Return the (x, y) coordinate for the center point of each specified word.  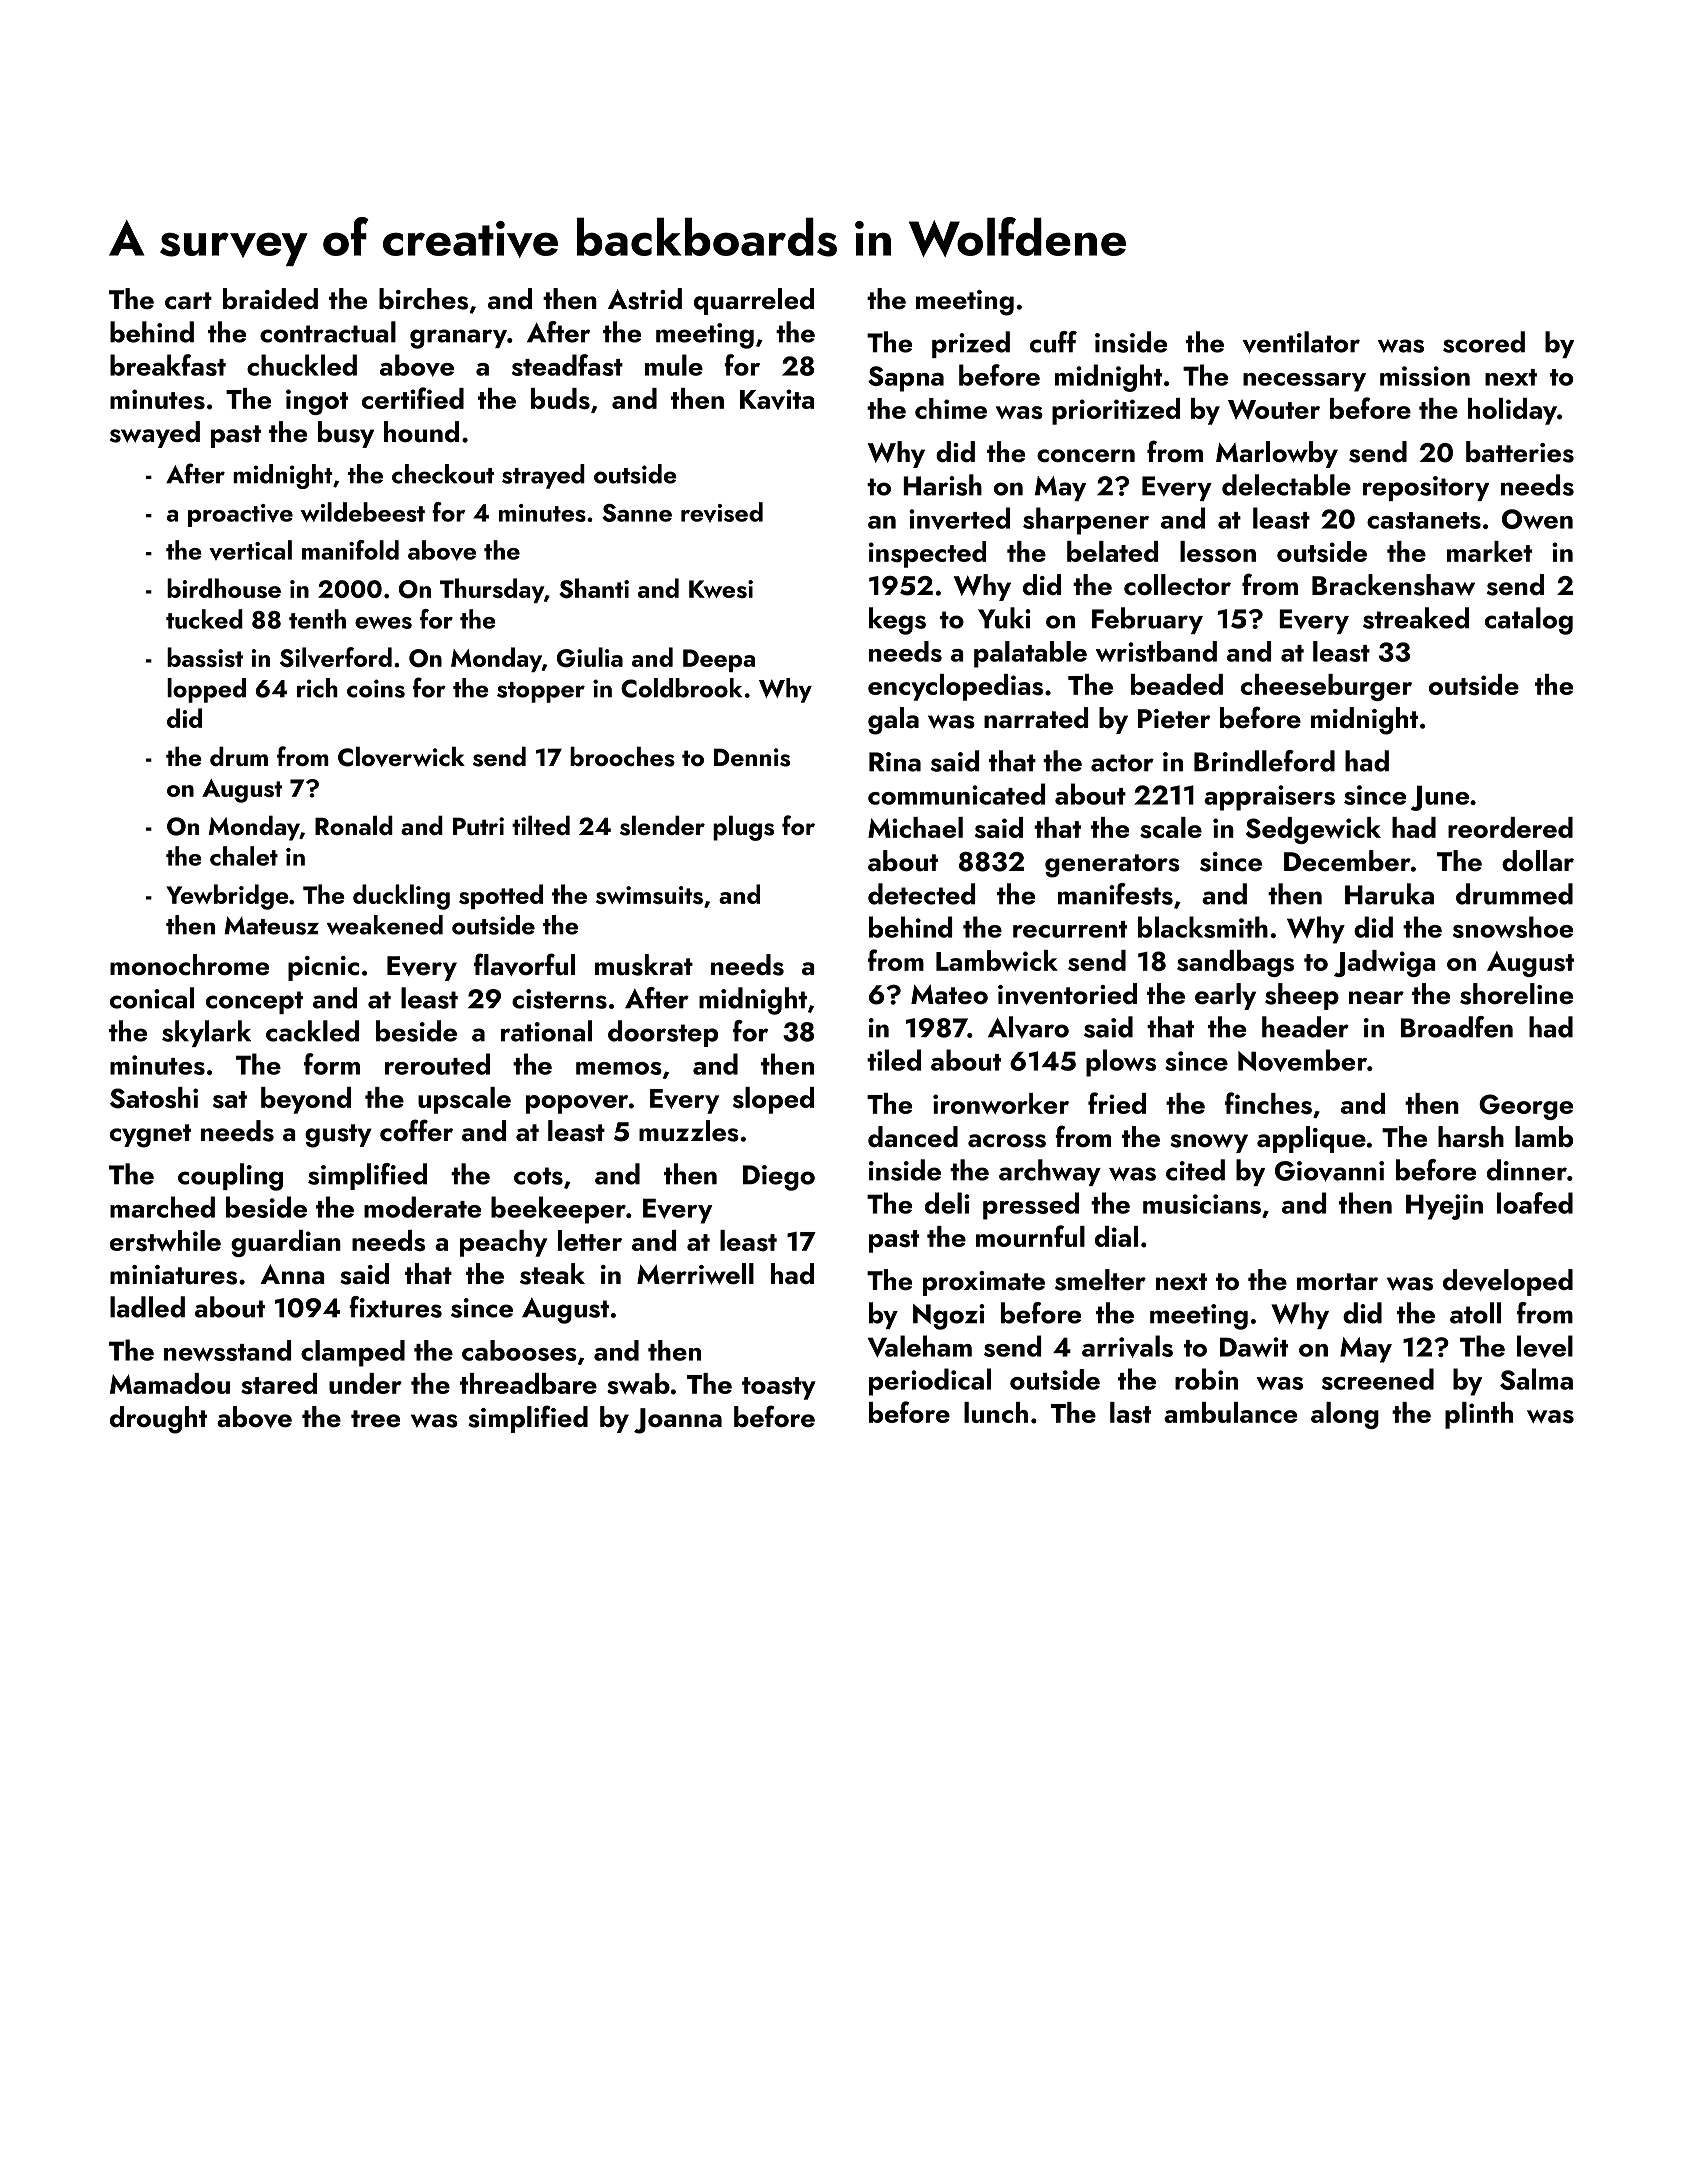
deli (947, 1203)
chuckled (302, 365)
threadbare (528, 1383)
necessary (1304, 382)
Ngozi (949, 1317)
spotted (501, 896)
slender (662, 825)
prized (971, 344)
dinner (1527, 1170)
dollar (1538, 861)
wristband (1156, 651)
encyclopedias (955, 687)
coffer (416, 1130)
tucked (204, 619)
